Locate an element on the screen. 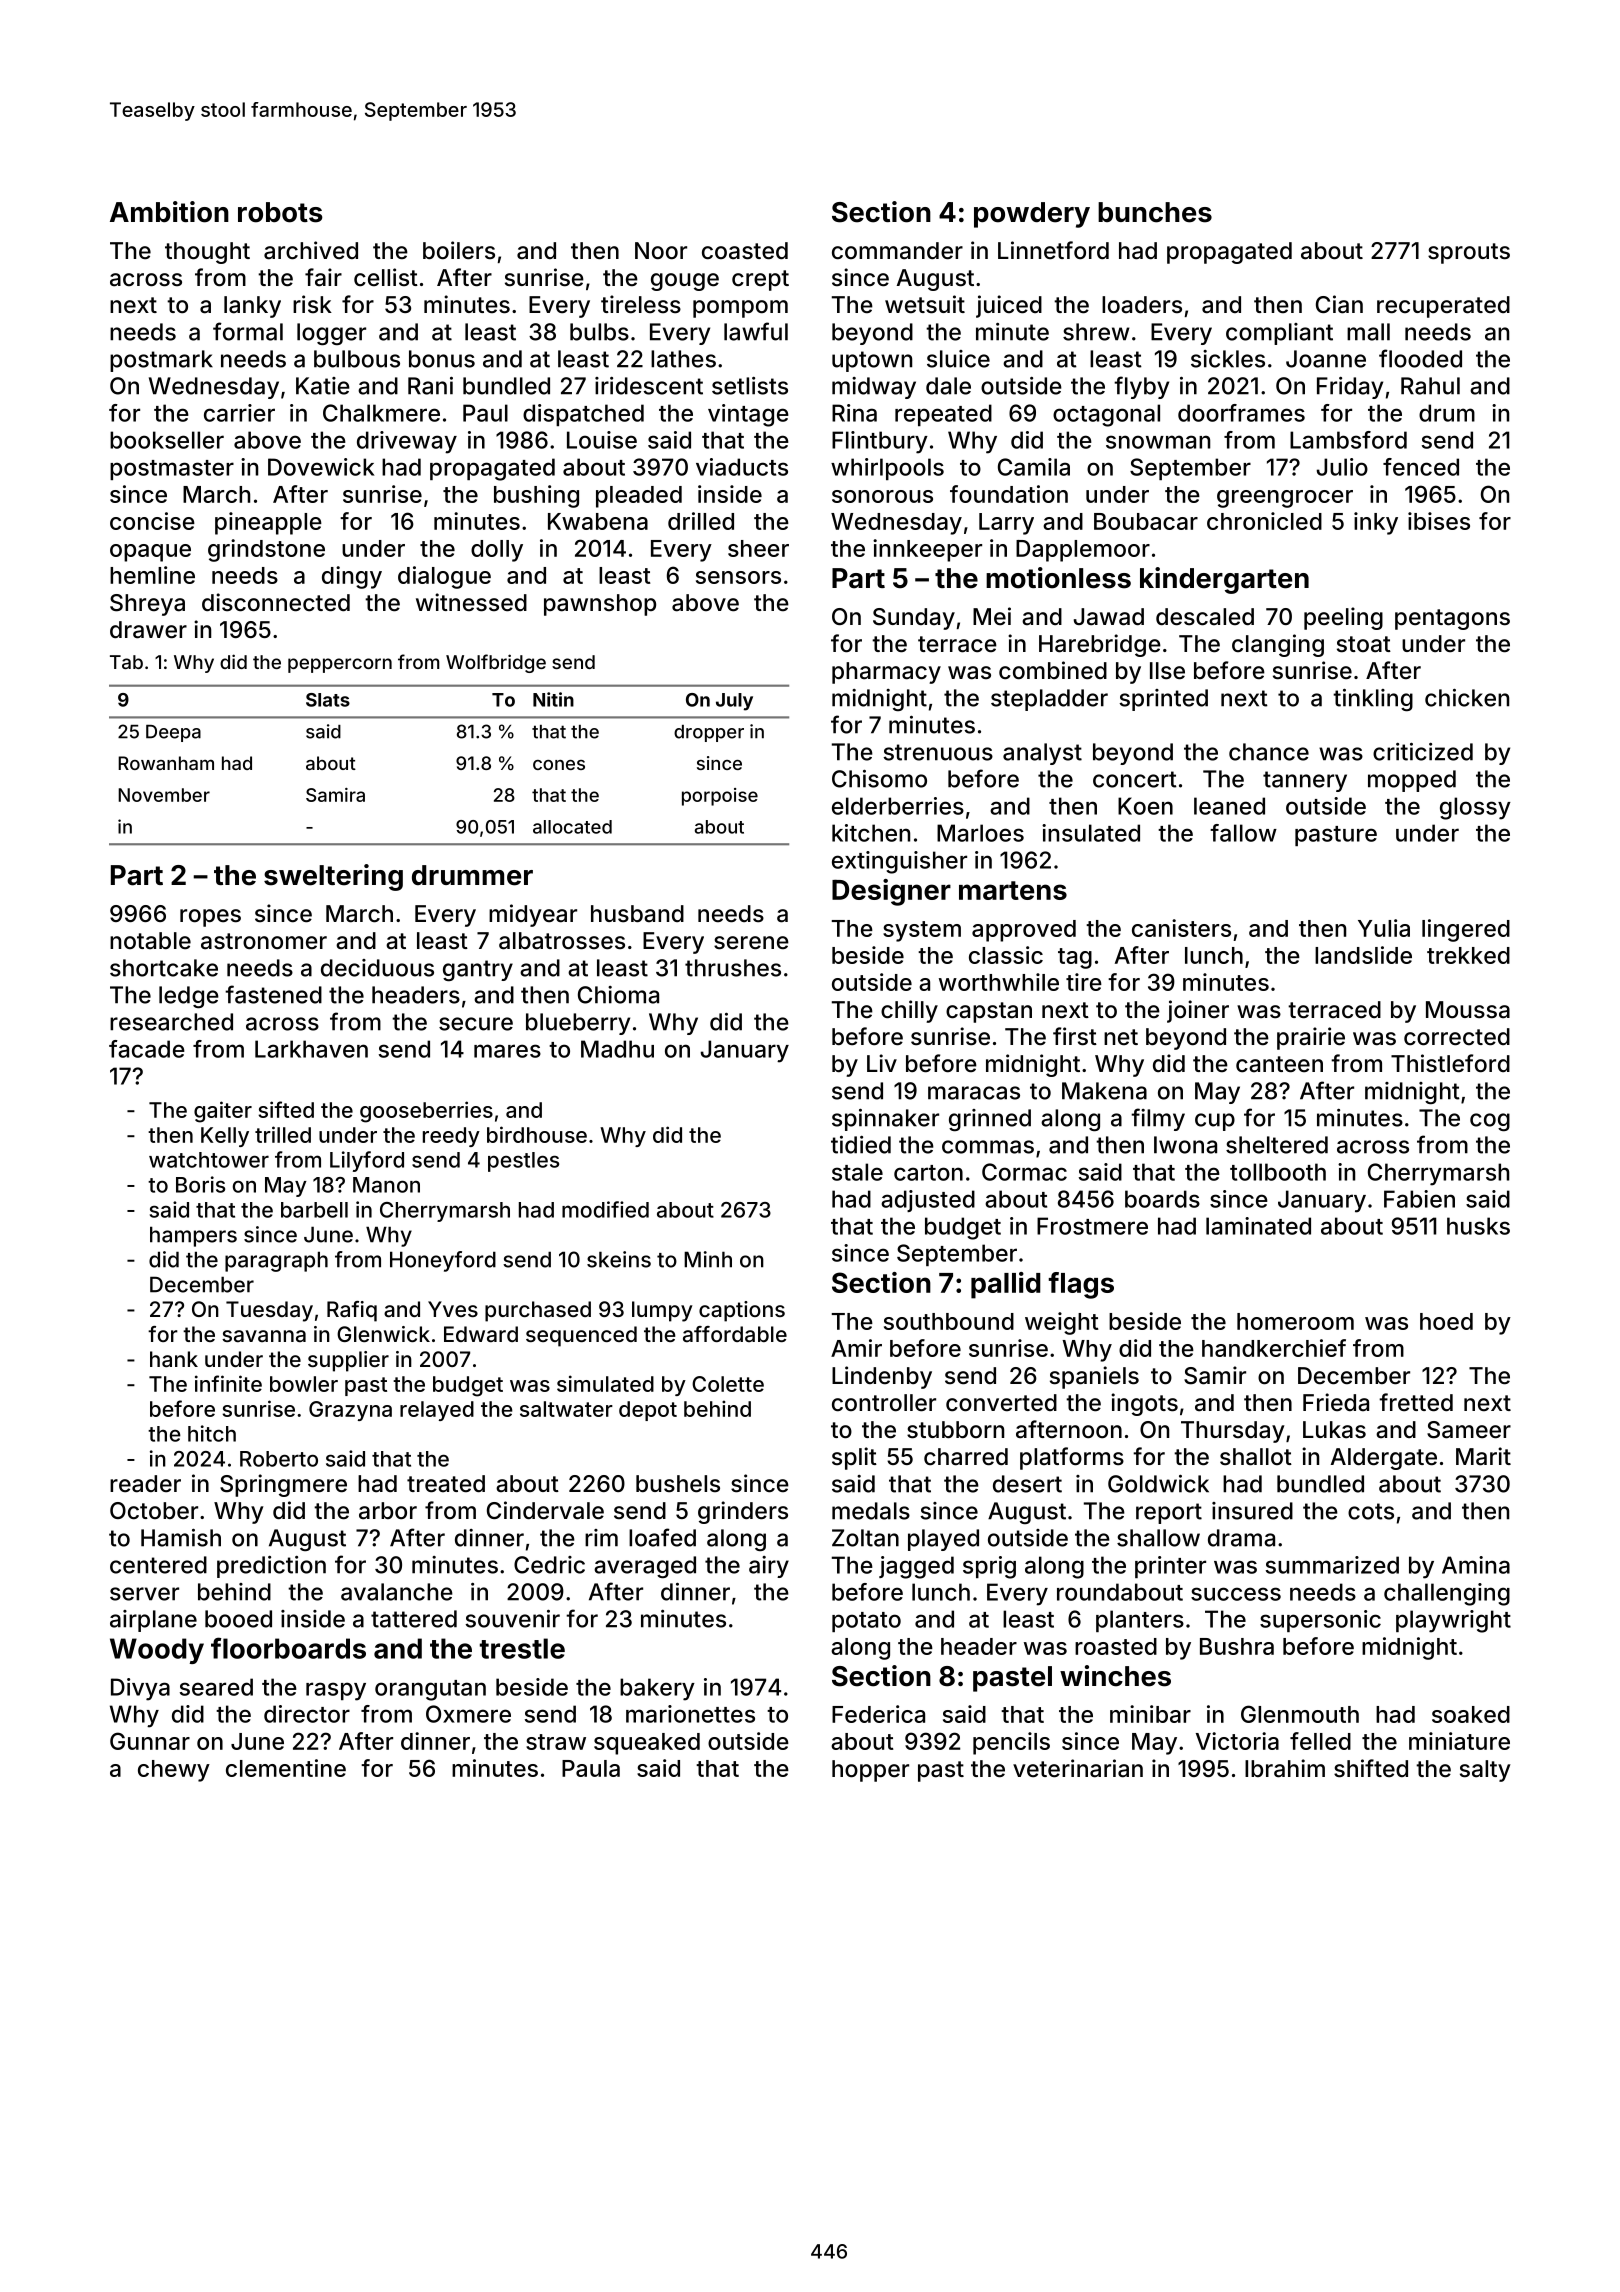 The height and width of the screenshot is (2292, 1620). analyst is located at coordinates (1042, 754).
